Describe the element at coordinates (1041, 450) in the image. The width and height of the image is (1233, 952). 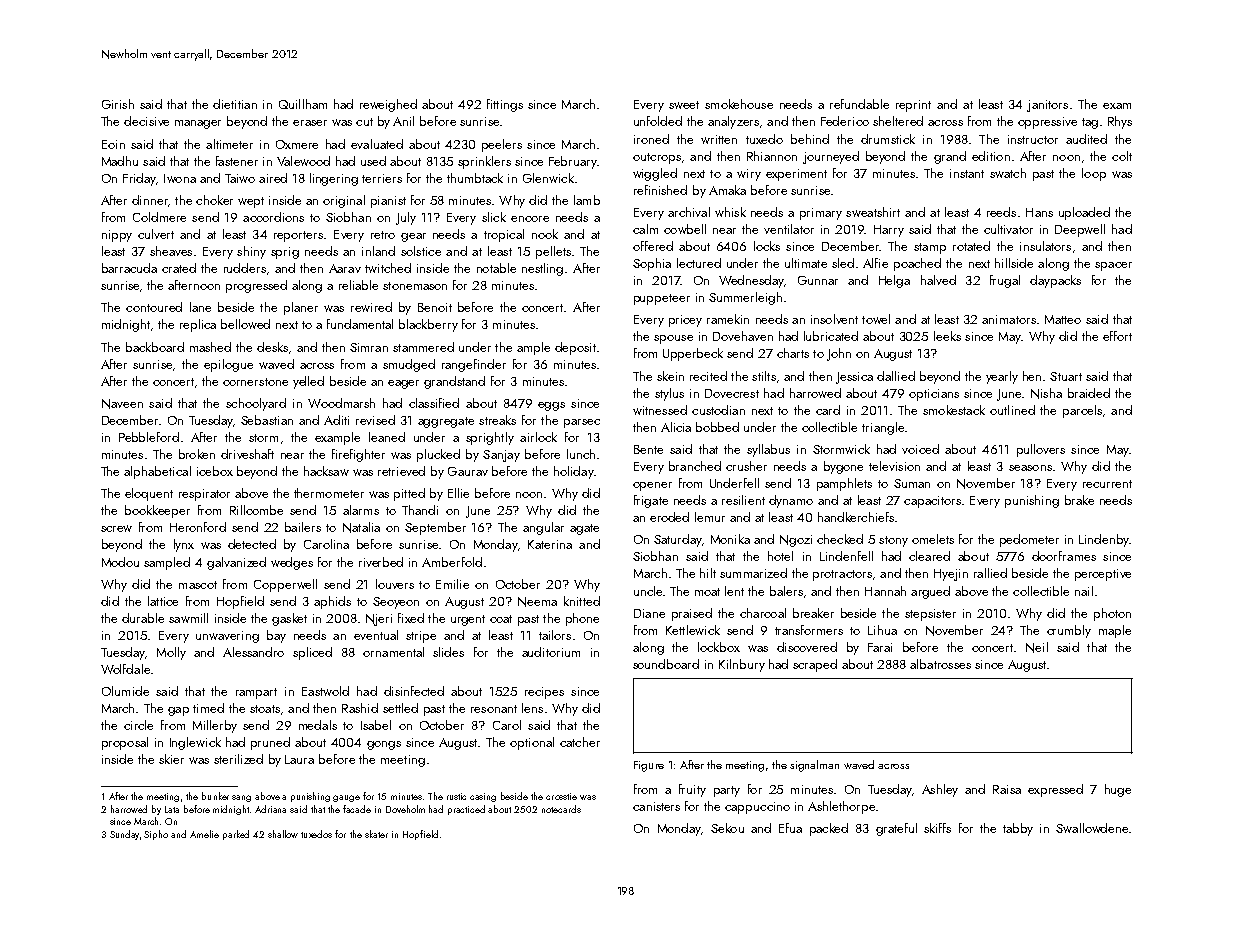
I see `pullovers` at that location.
